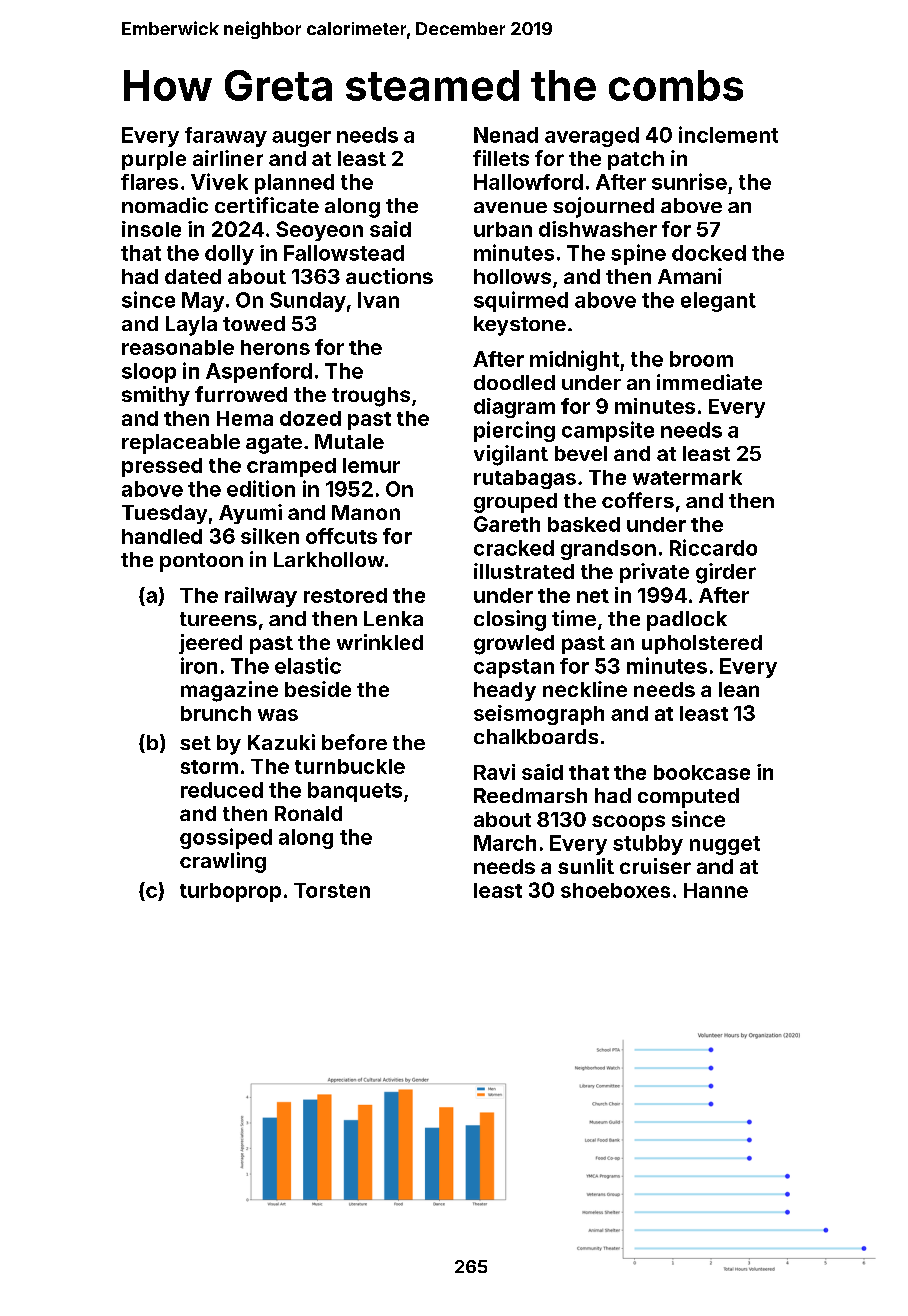 This screenshot has width=908, height=1316. Describe the element at coordinates (371, 465) in the screenshot. I see `lemur` at that location.
